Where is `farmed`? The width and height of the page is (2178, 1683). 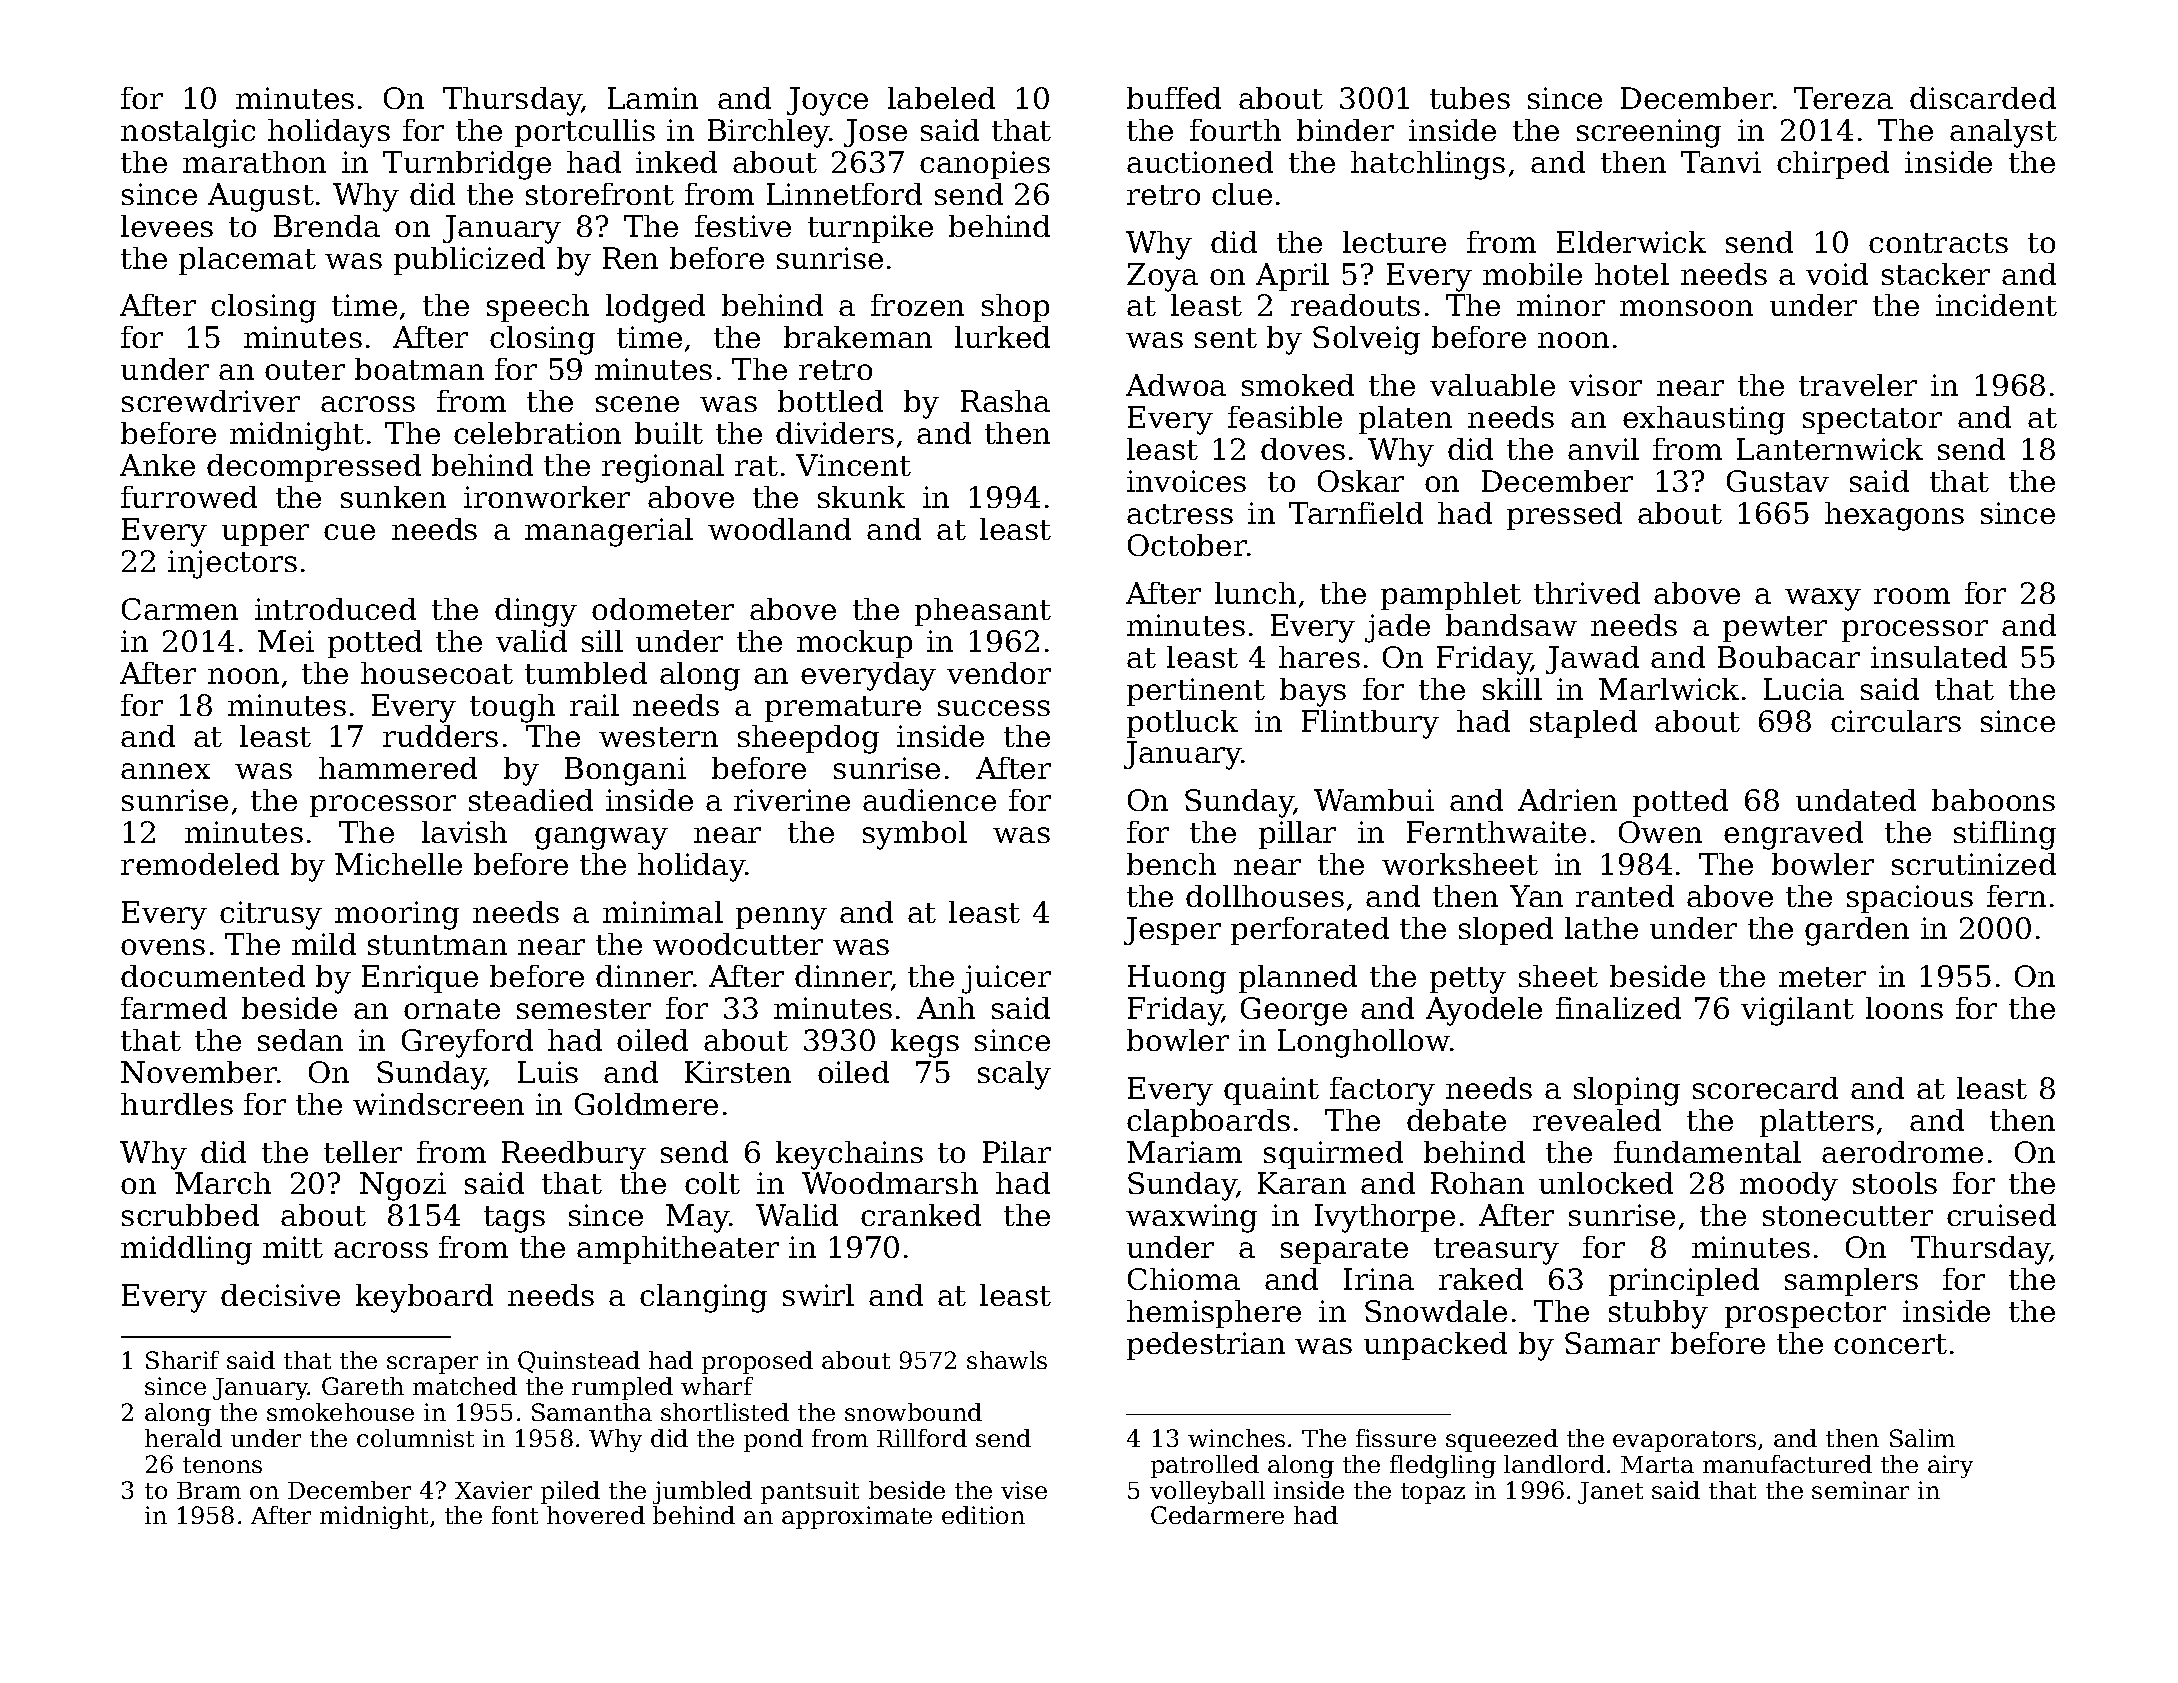
farmed is located at coordinates (174, 1008).
